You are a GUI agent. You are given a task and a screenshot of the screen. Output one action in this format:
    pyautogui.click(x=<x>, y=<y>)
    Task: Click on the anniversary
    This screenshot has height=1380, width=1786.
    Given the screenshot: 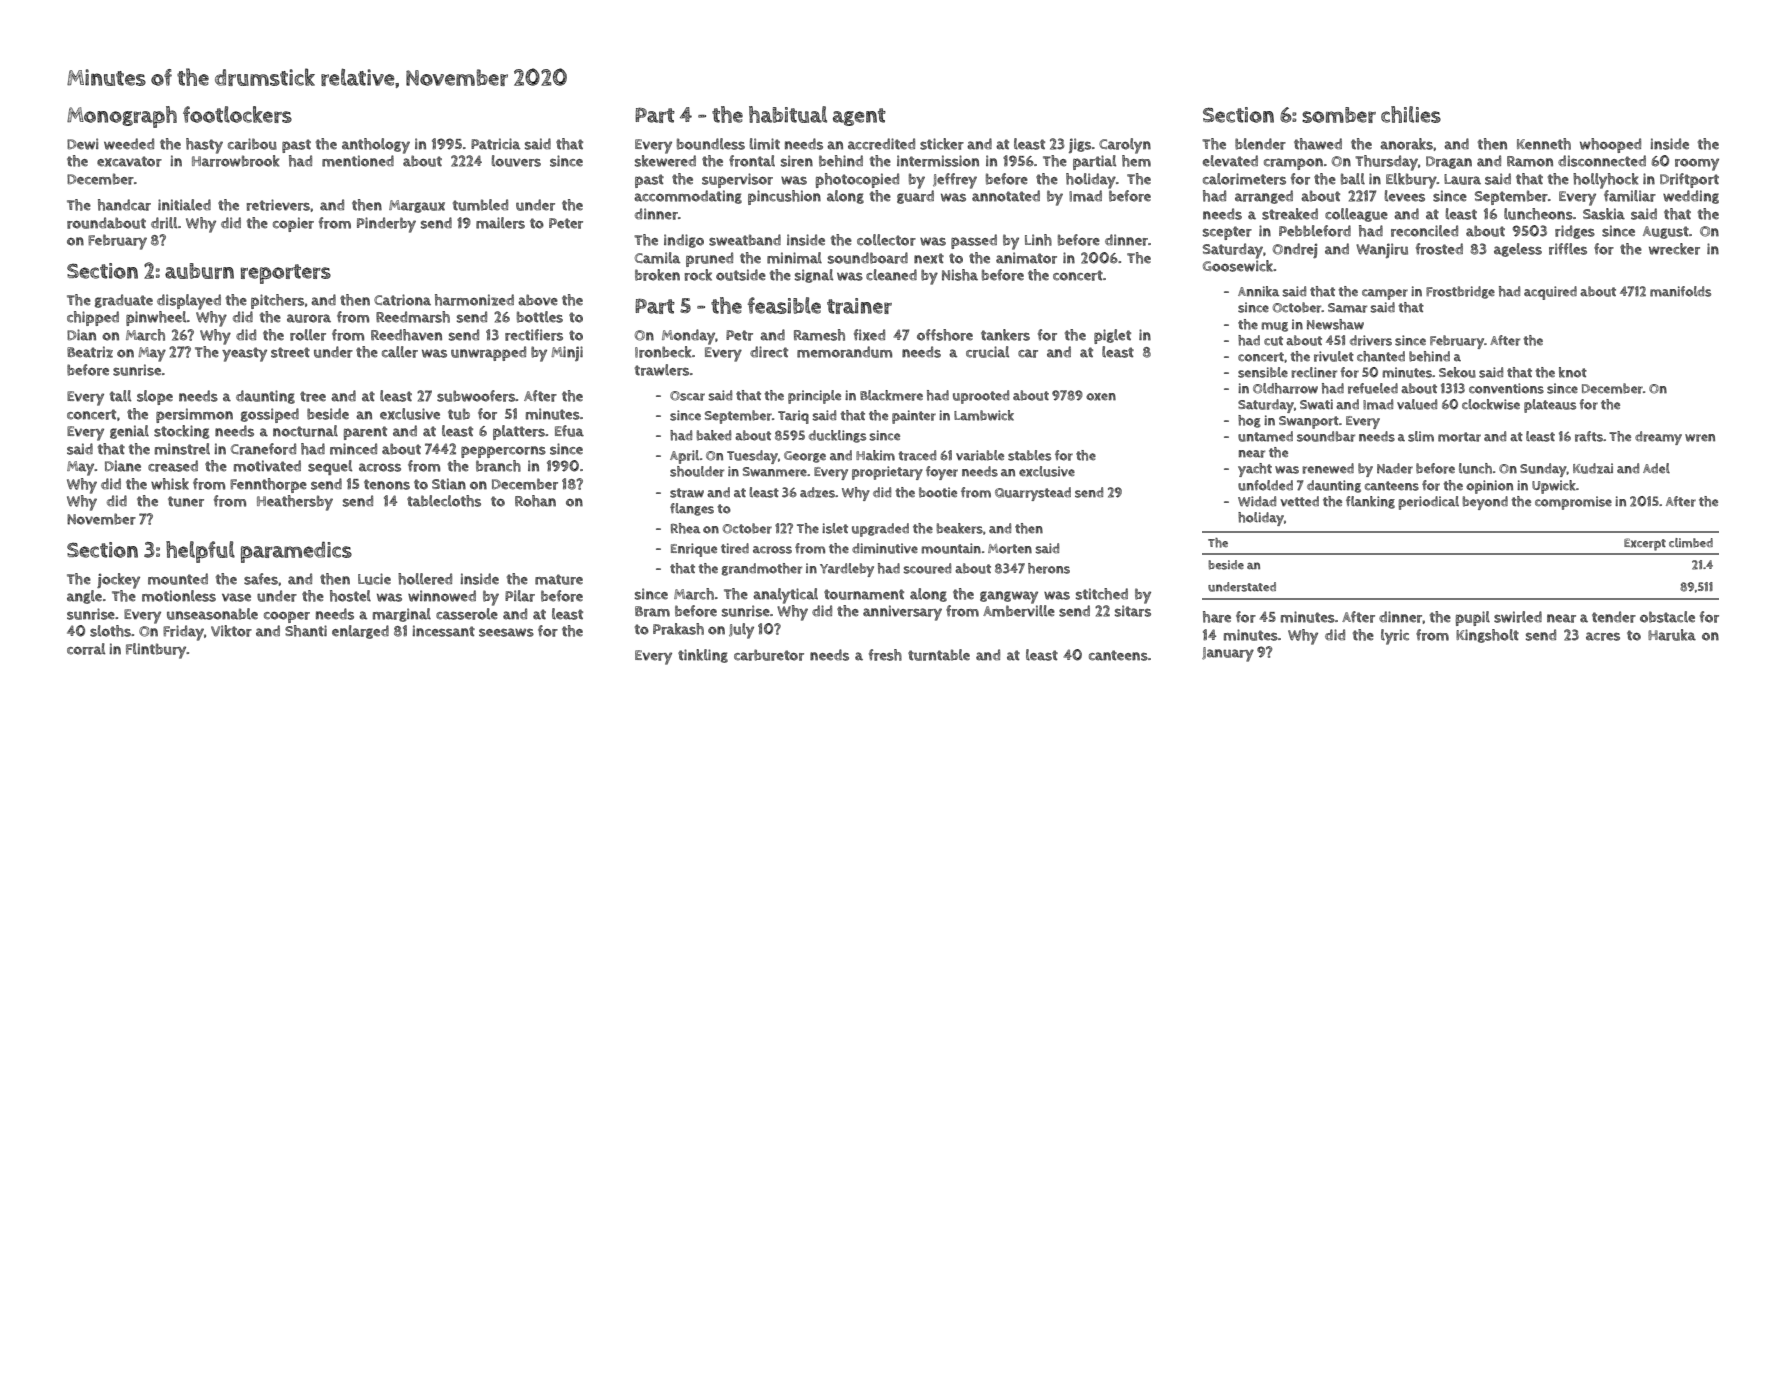 What is the action you would take?
    pyautogui.click(x=902, y=613)
